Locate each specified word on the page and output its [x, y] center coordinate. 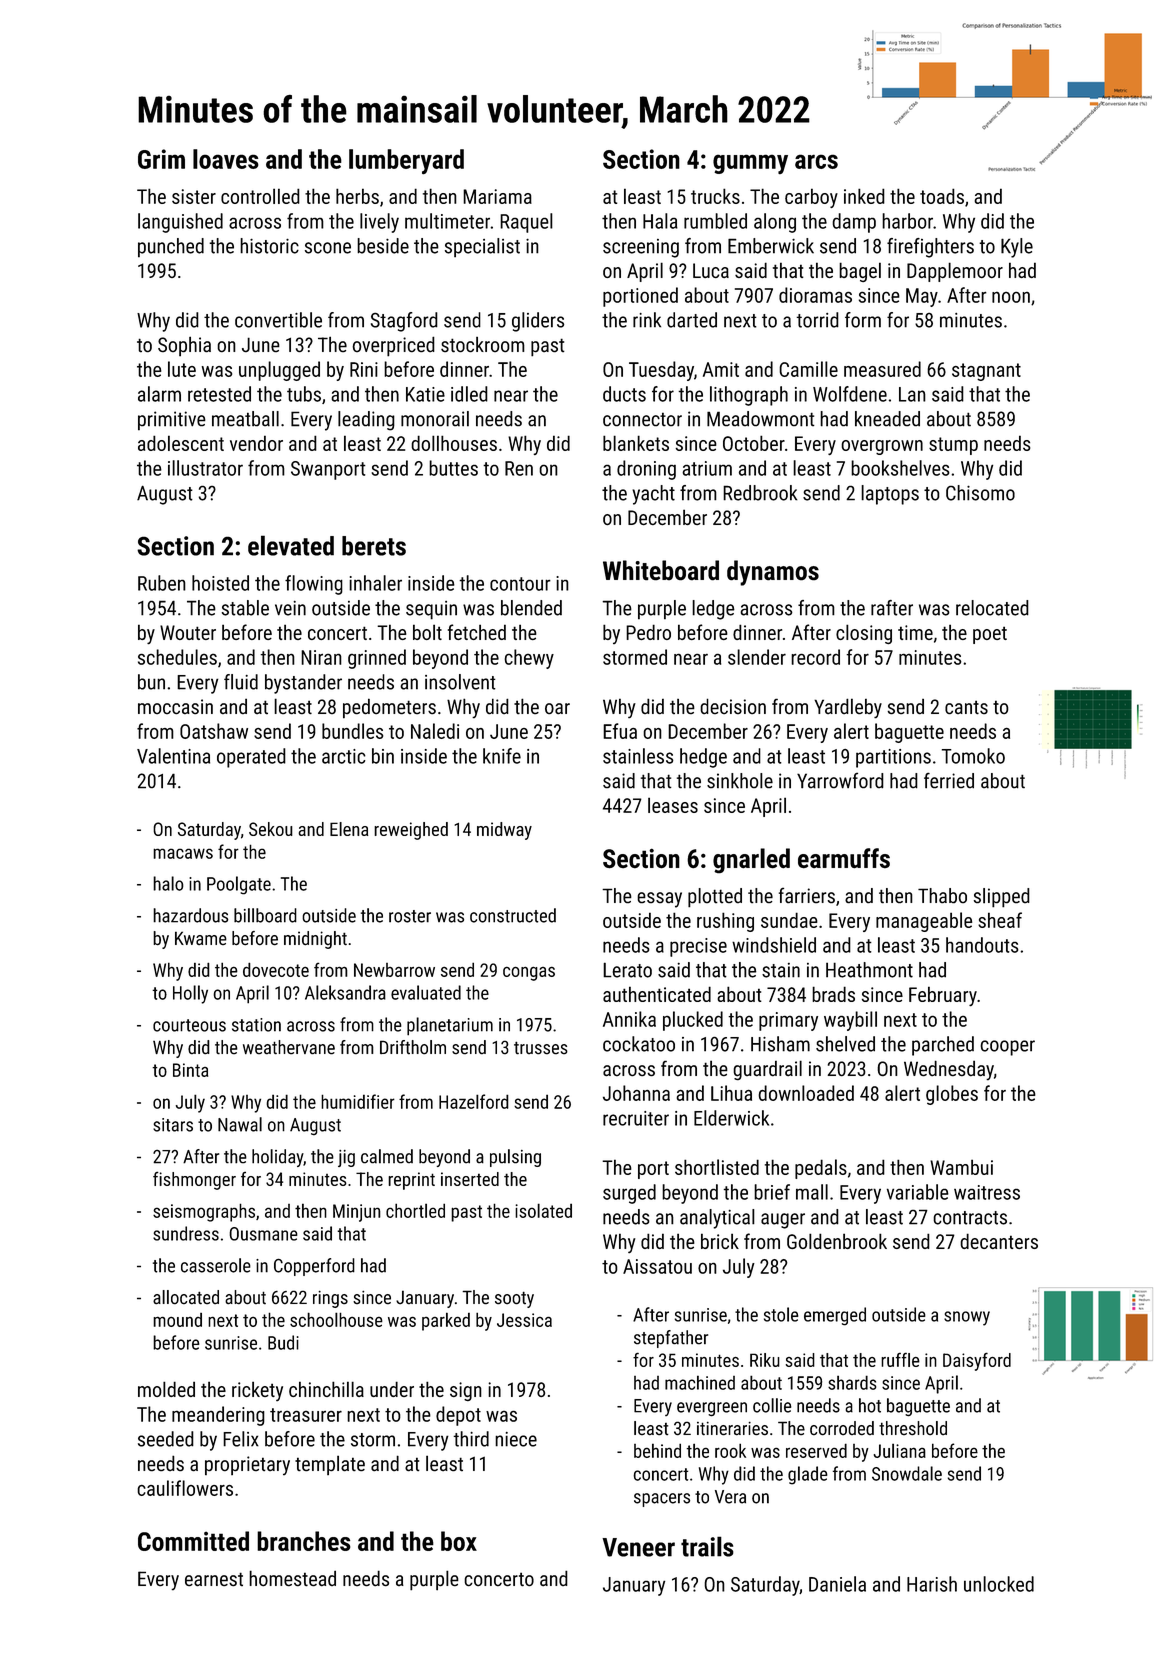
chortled [415, 1210]
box [459, 1541]
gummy [750, 164]
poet [990, 635]
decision [733, 706]
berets [374, 546]
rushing [725, 922]
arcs [816, 161]
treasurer [306, 1415]
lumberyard [406, 162]
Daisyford [977, 1362]
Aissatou [657, 1266]
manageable [924, 922]
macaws [183, 853]
